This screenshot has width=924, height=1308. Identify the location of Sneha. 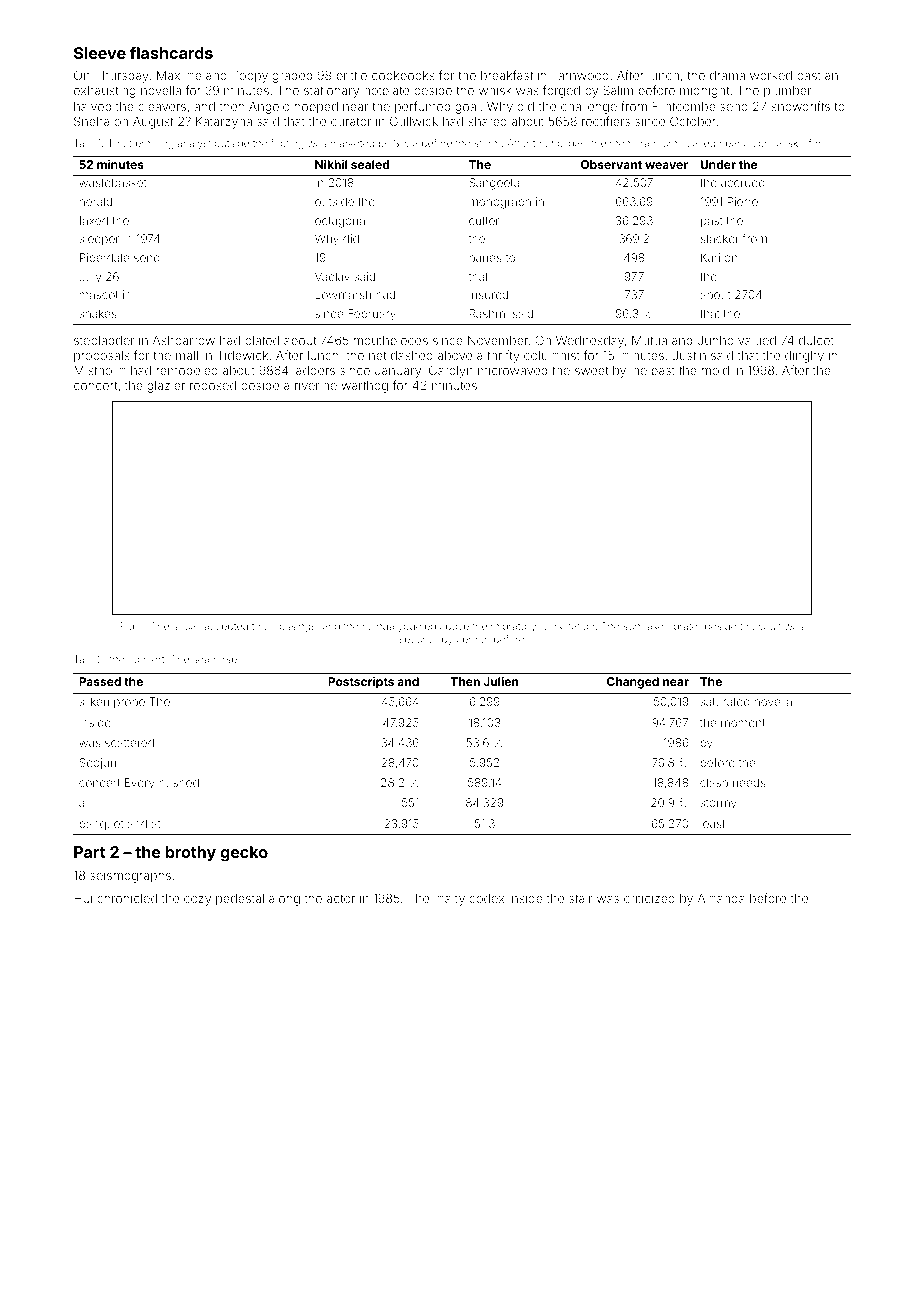
(91, 121).
